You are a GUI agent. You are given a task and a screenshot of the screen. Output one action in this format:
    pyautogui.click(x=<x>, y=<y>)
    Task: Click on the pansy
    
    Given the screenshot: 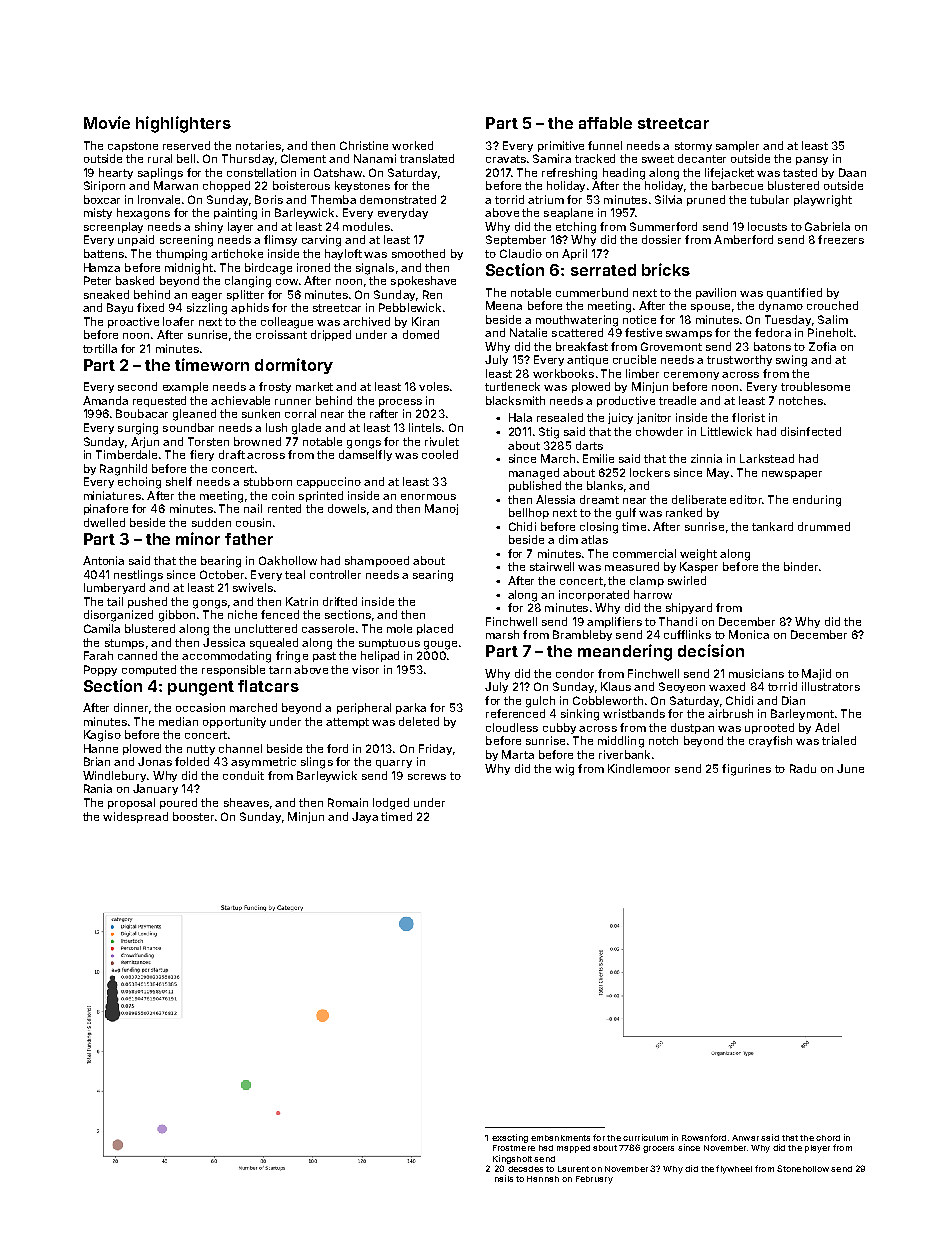 What is the action you would take?
    pyautogui.click(x=812, y=161)
